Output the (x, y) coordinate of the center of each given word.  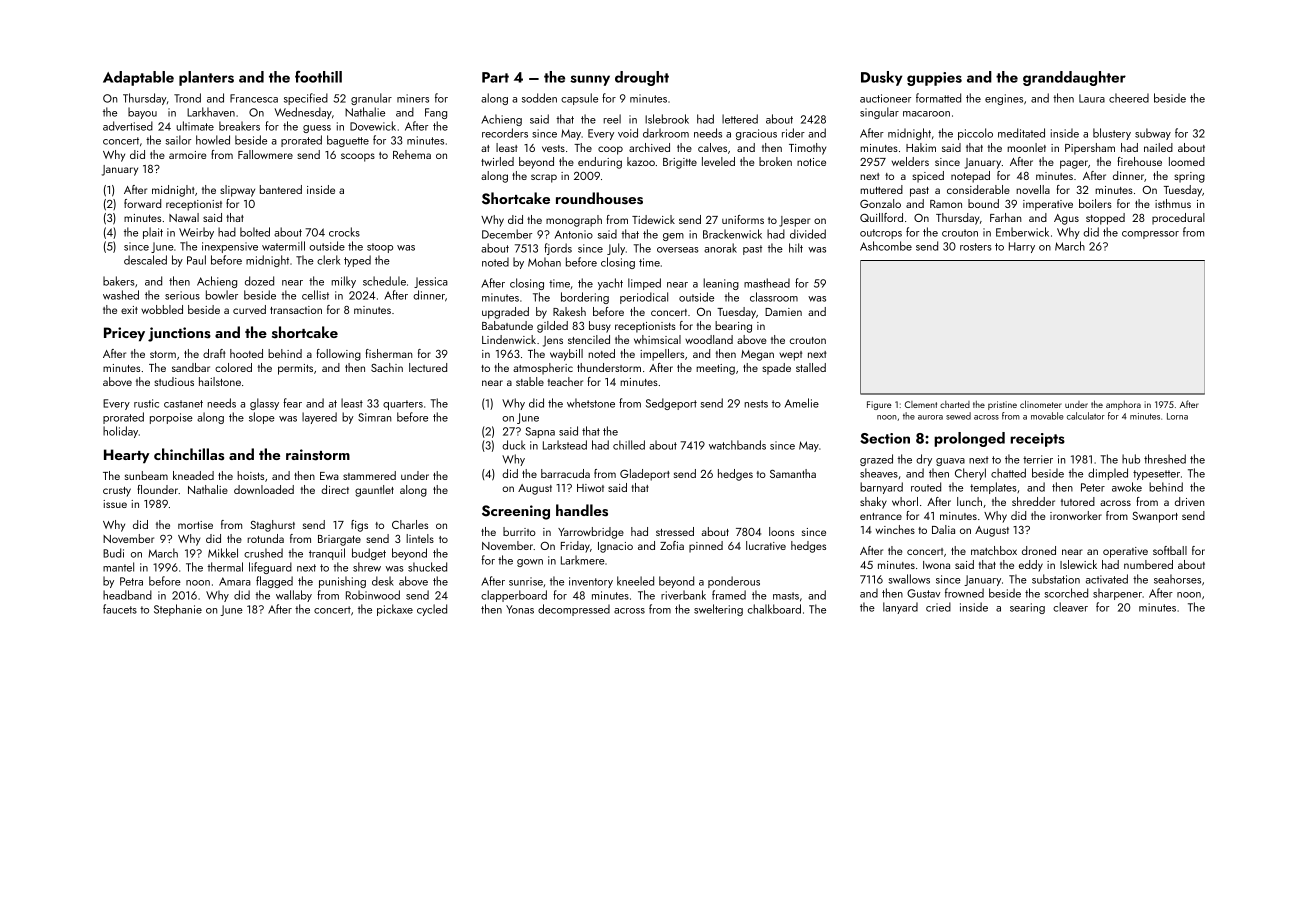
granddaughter (1074, 78)
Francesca (254, 98)
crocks (344, 232)
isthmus (1173, 203)
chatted (1008, 473)
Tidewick (653, 219)
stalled (811, 367)
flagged (274, 582)
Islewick (1078, 564)
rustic (146, 403)
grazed (876, 460)
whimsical (657, 339)
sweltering (718, 610)
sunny (590, 80)
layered (319, 418)
